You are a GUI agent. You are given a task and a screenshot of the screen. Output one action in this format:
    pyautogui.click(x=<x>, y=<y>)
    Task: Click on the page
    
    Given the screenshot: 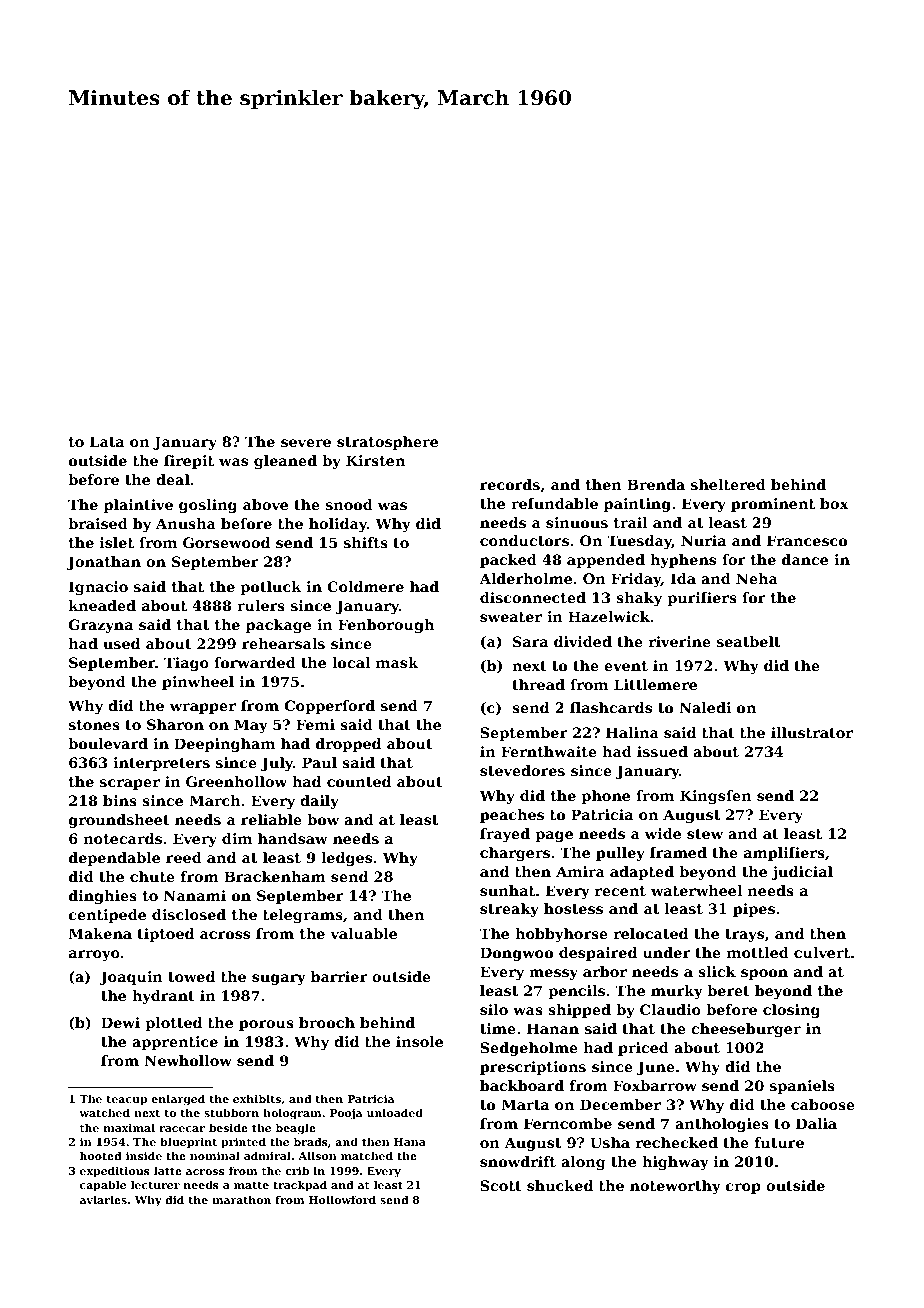 What is the action you would take?
    pyautogui.click(x=554, y=836)
